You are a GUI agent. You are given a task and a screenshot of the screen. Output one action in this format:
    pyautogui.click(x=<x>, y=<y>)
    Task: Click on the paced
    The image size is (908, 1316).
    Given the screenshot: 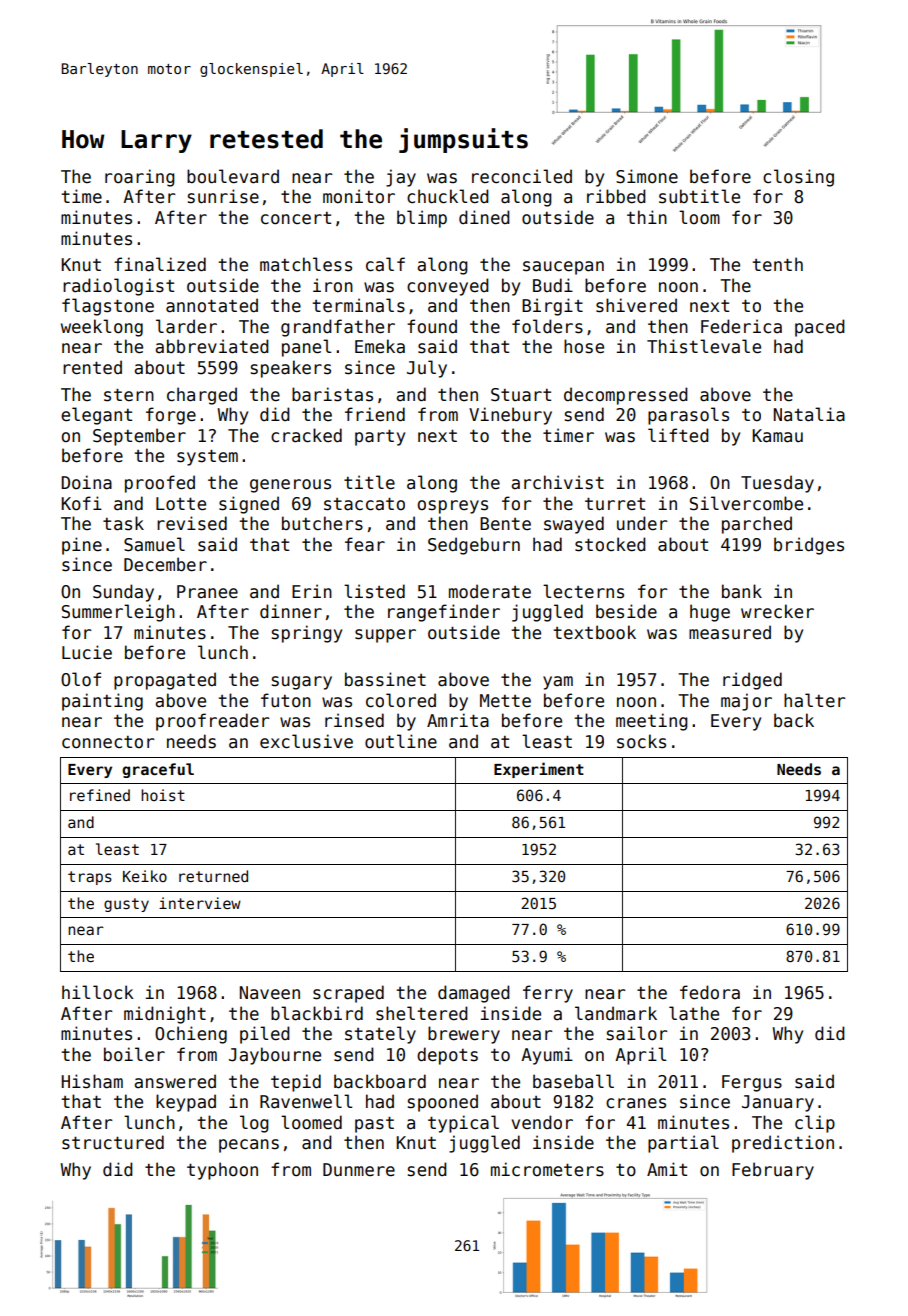 What is the action you would take?
    pyautogui.click(x=820, y=328)
